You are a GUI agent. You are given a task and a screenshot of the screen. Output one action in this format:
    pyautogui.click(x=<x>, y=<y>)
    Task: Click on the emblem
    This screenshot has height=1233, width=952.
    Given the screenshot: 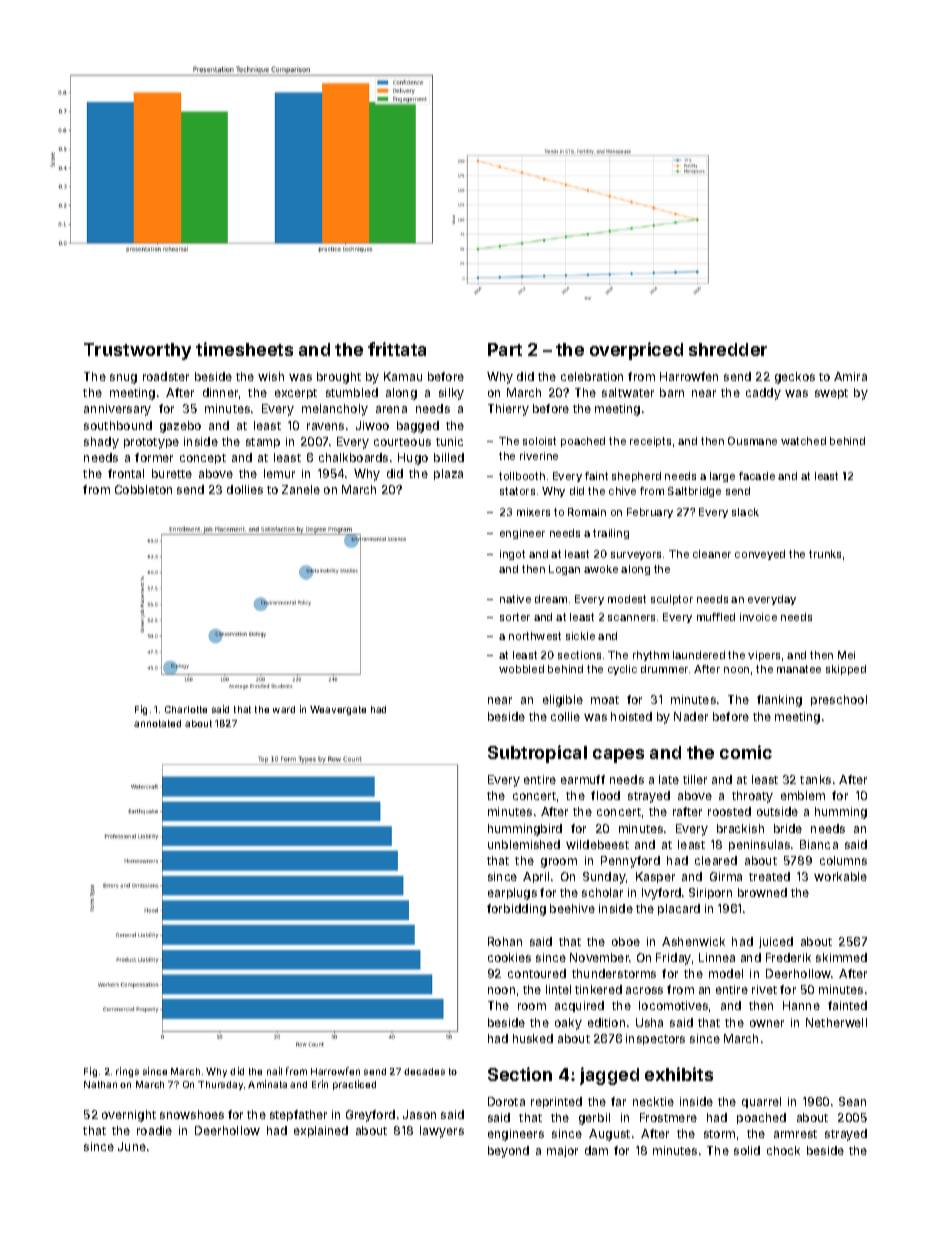 What is the action you would take?
    pyautogui.click(x=803, y=795)
